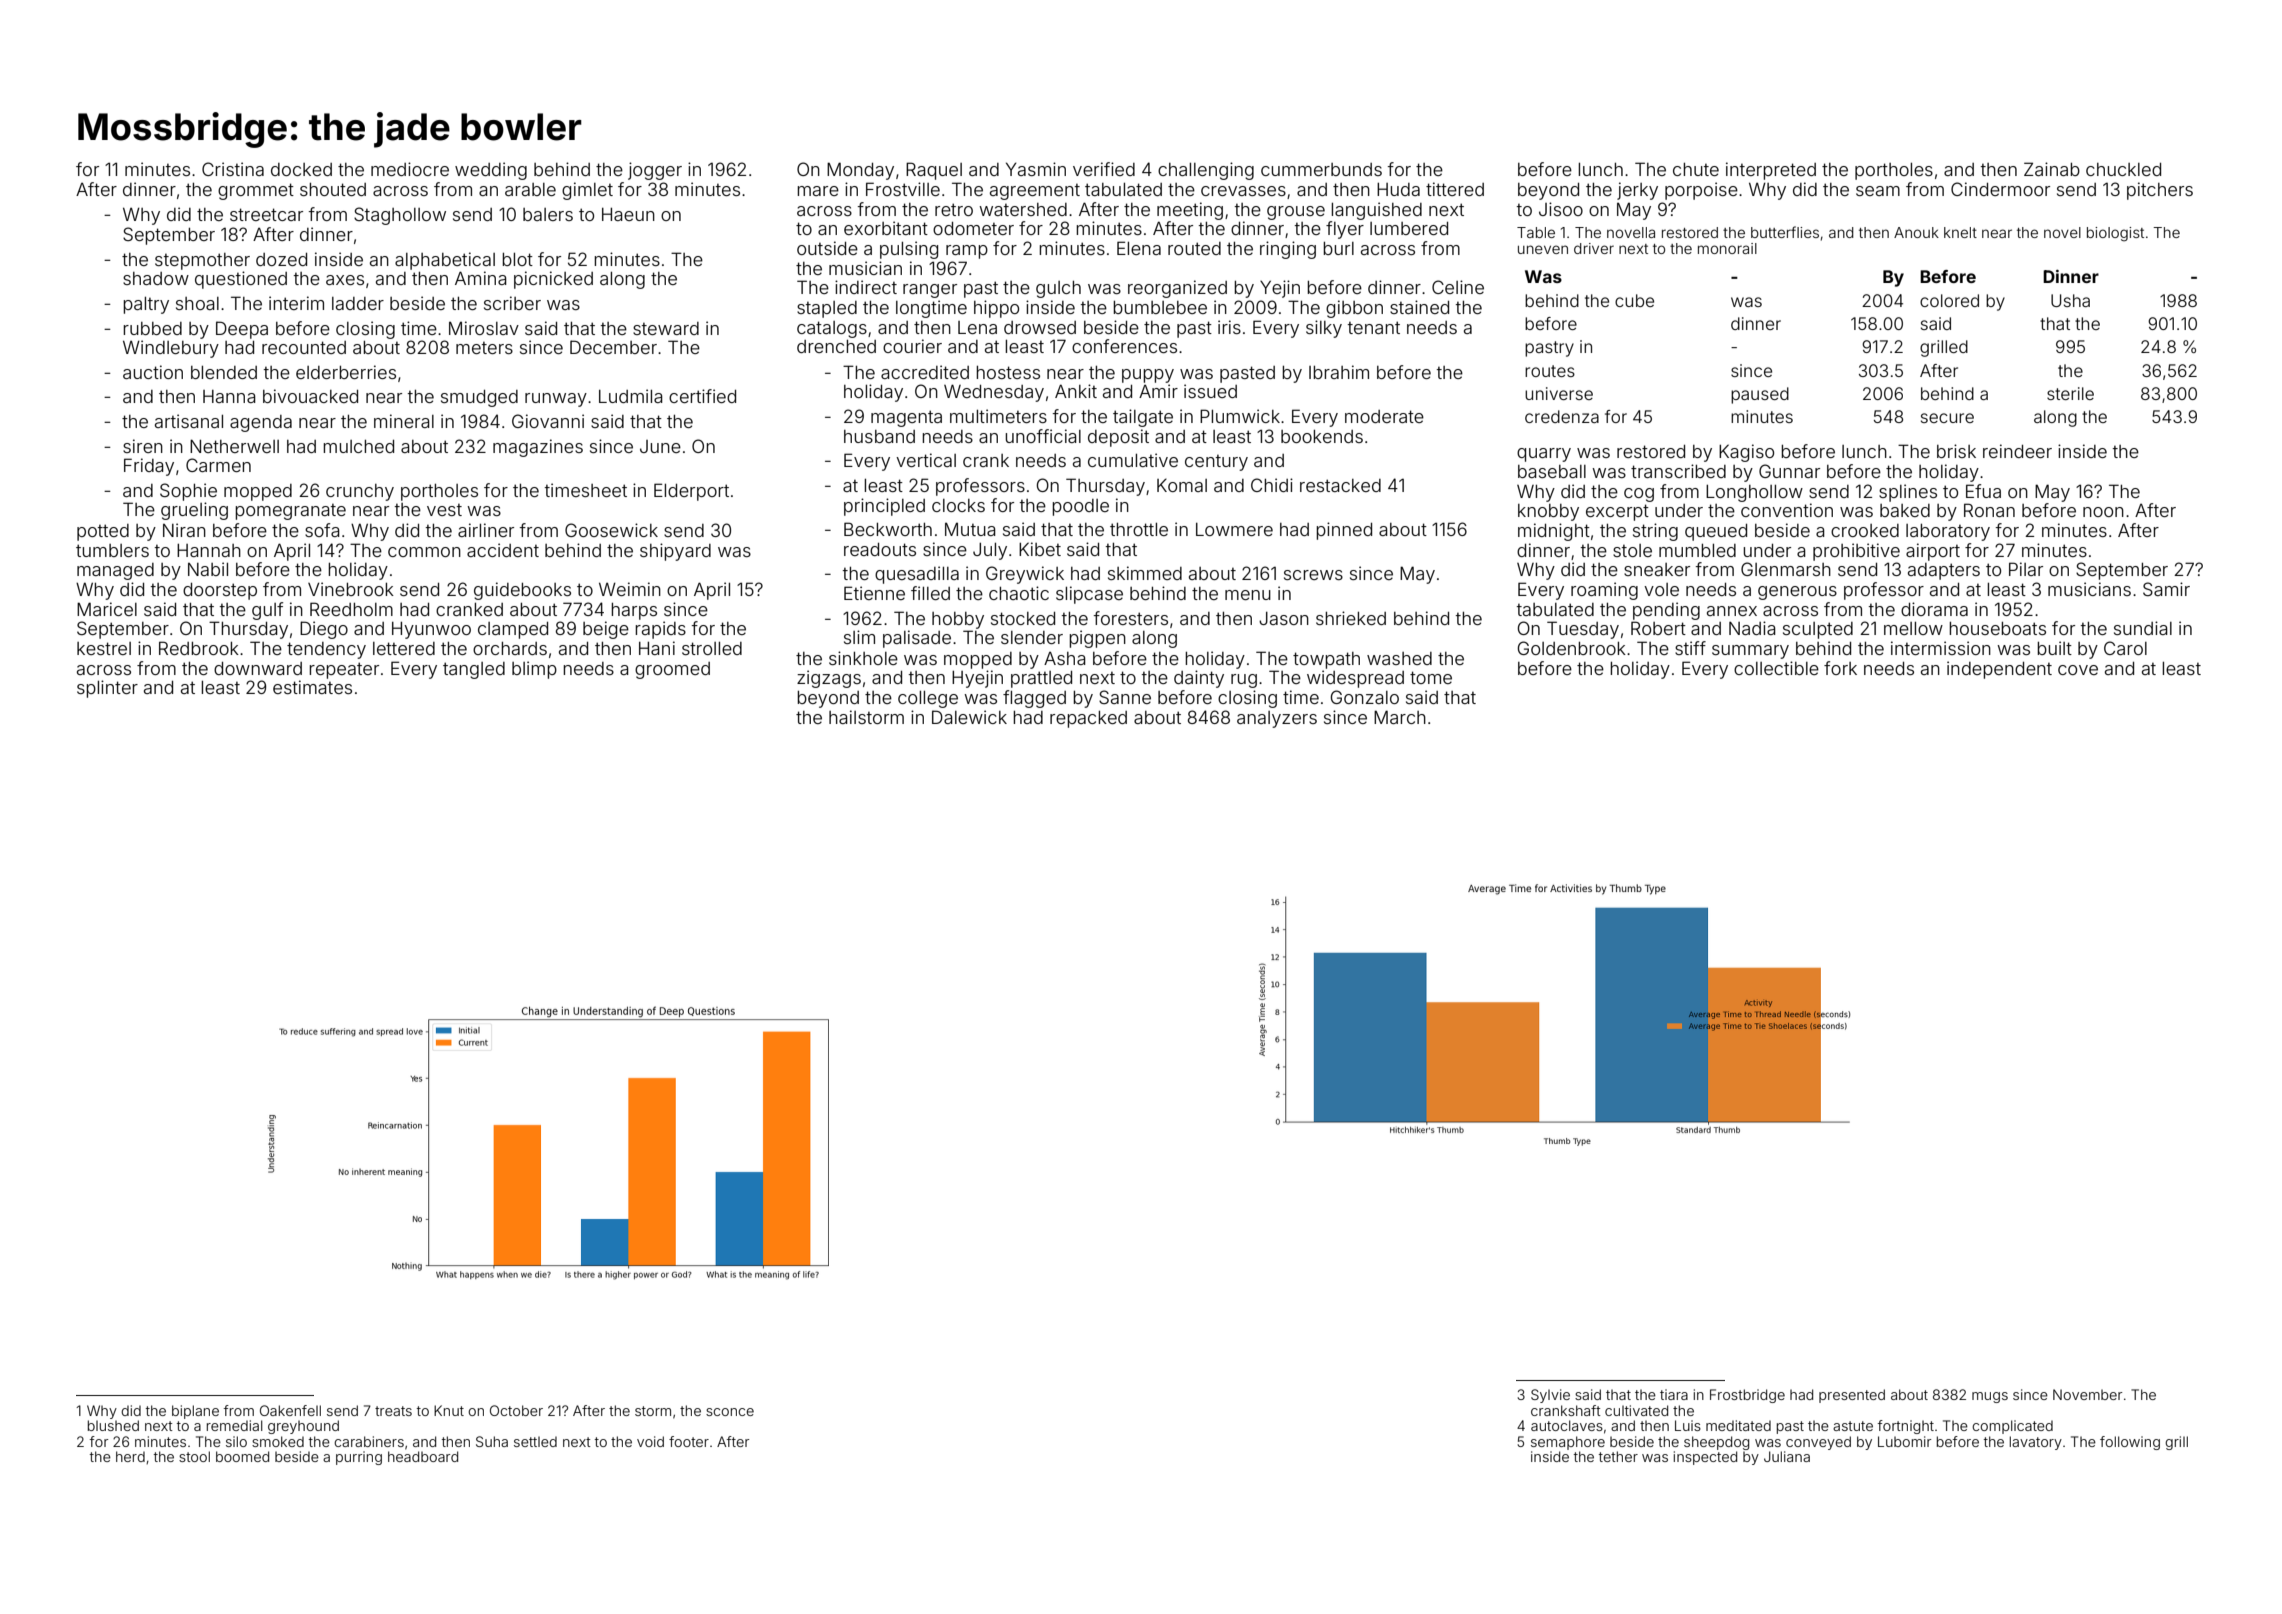 The height and width of the screenshot is (1614, 2282). What do you see at coordinates (535, 1441) in the screenshot?
I see `settled` at bounding box center [535, 1441].
